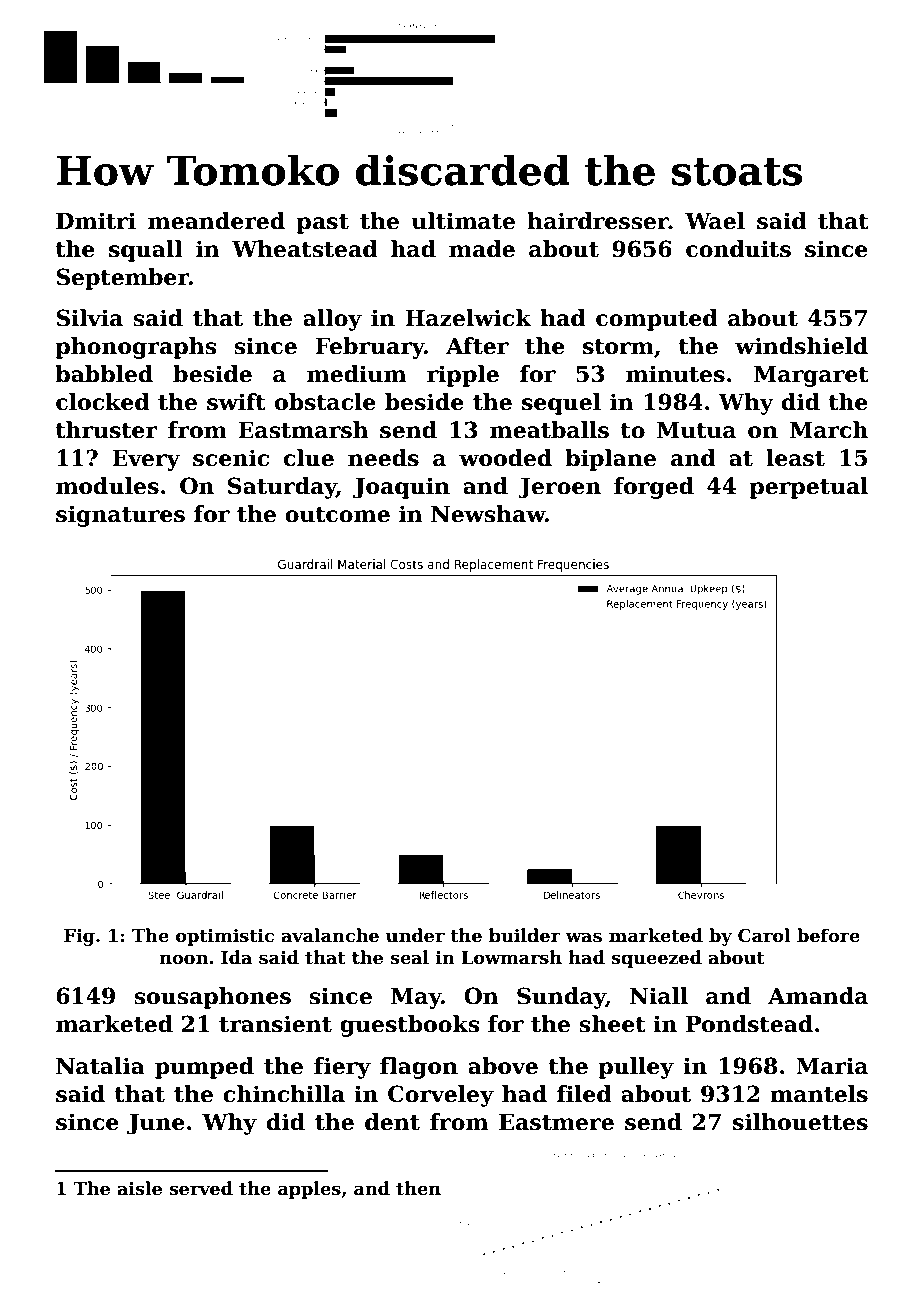 Image resolution: width=924 pixels, height=1311 pixels. What do you see at coordinates (284, 1094) in the image?
I see `chinchilla` at bounding box center [284, 1094].
